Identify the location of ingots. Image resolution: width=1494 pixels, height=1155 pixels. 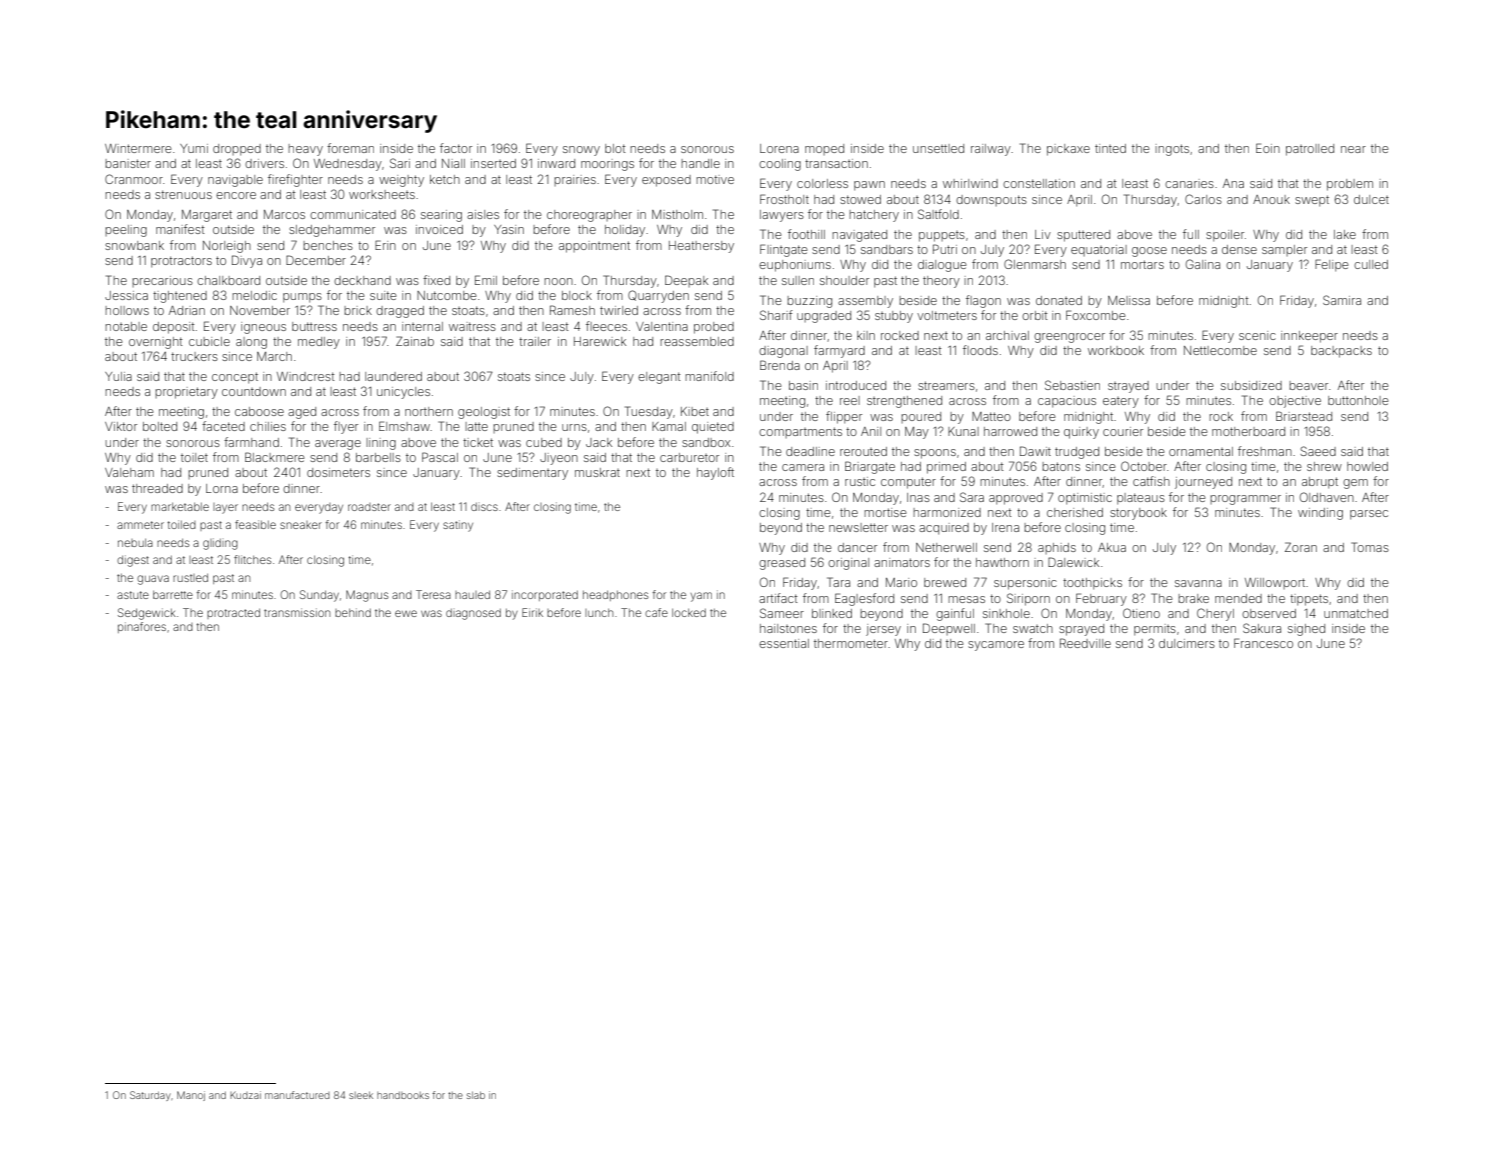
(1172, 150).
